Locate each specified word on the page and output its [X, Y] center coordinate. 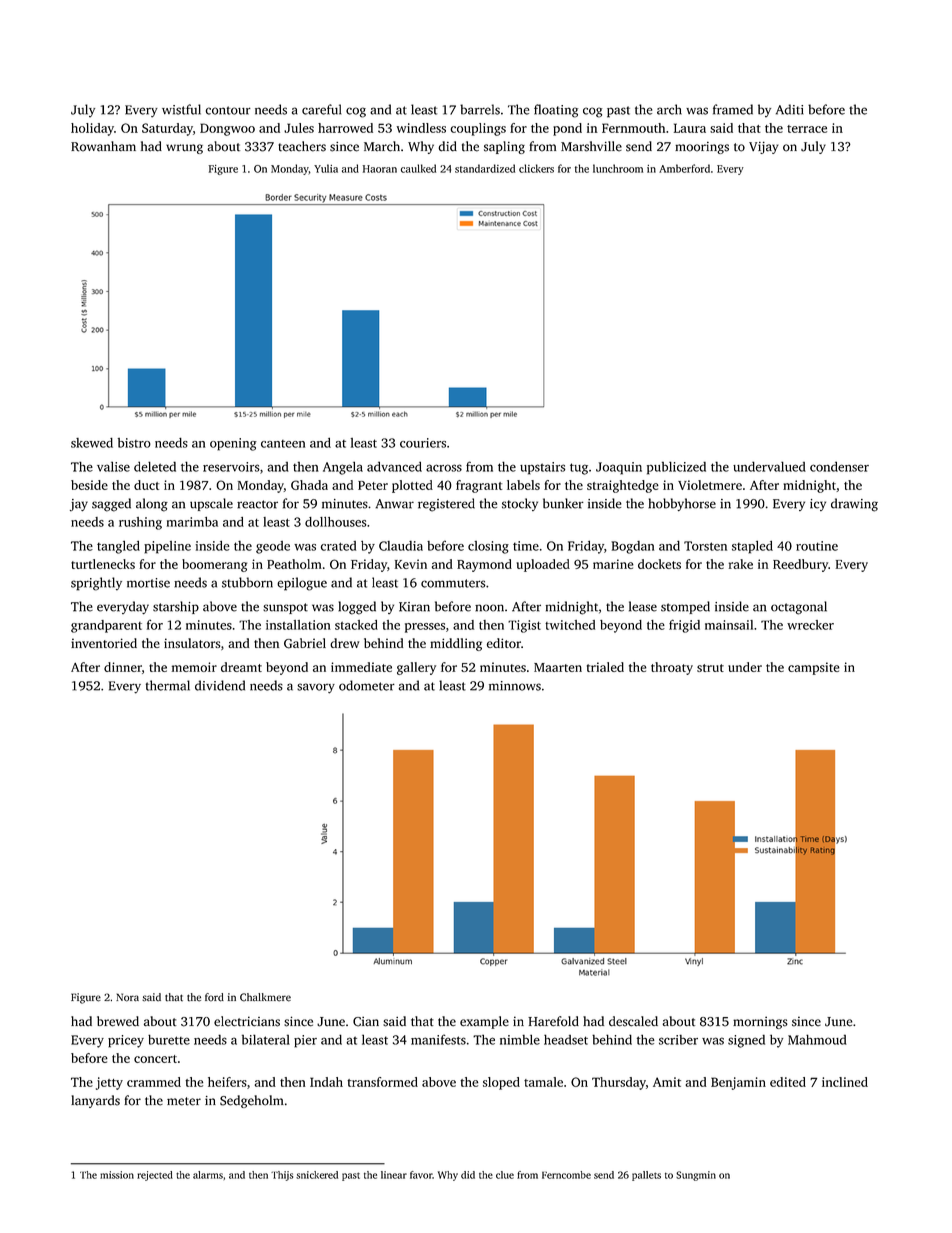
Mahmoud [817, 1039]
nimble [520, 1040]
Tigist [524, 626]
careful [321, 109]
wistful [181, 109]
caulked [418, 168]
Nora [127, 997]
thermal [168, 685]
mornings [760, 1022]
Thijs [282, 1176]
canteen [283, 444]
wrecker [810, 625]
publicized [676, 468]
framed [733, 109]
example [484, 1022]
